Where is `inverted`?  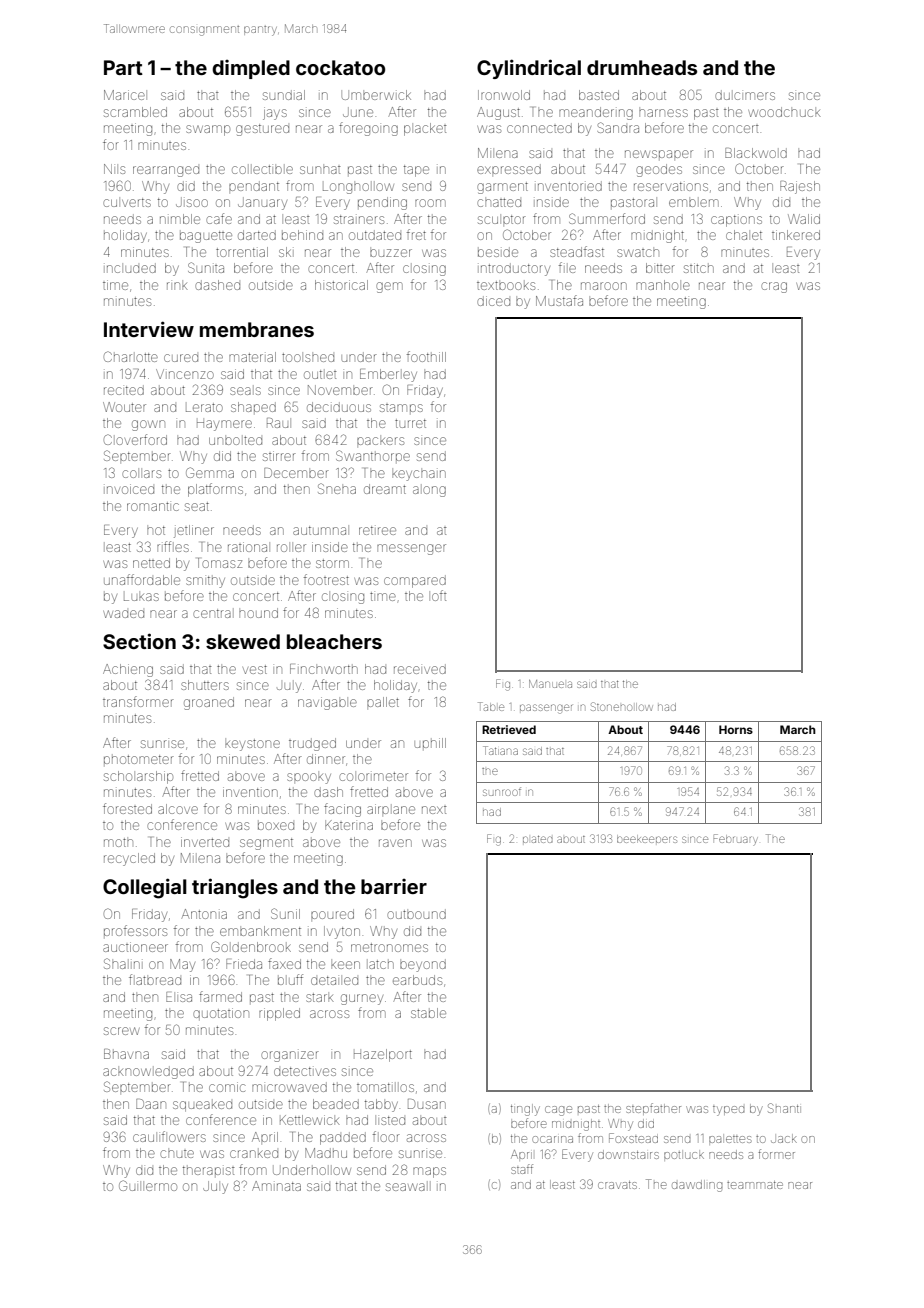 inverted is located at coordinates (205, 842).
